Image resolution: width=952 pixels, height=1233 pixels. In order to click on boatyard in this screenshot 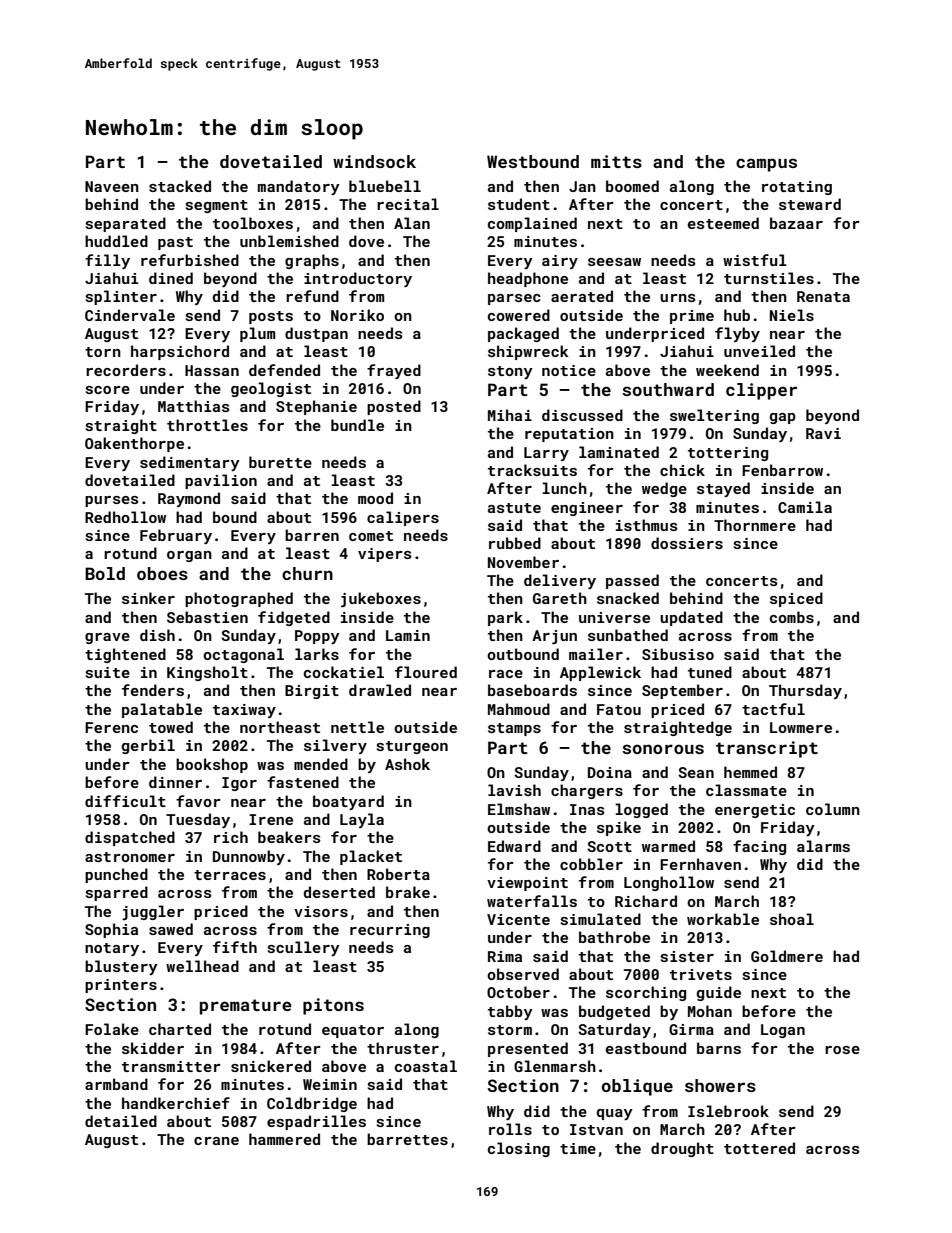, I will do `click(348, 802)`.
